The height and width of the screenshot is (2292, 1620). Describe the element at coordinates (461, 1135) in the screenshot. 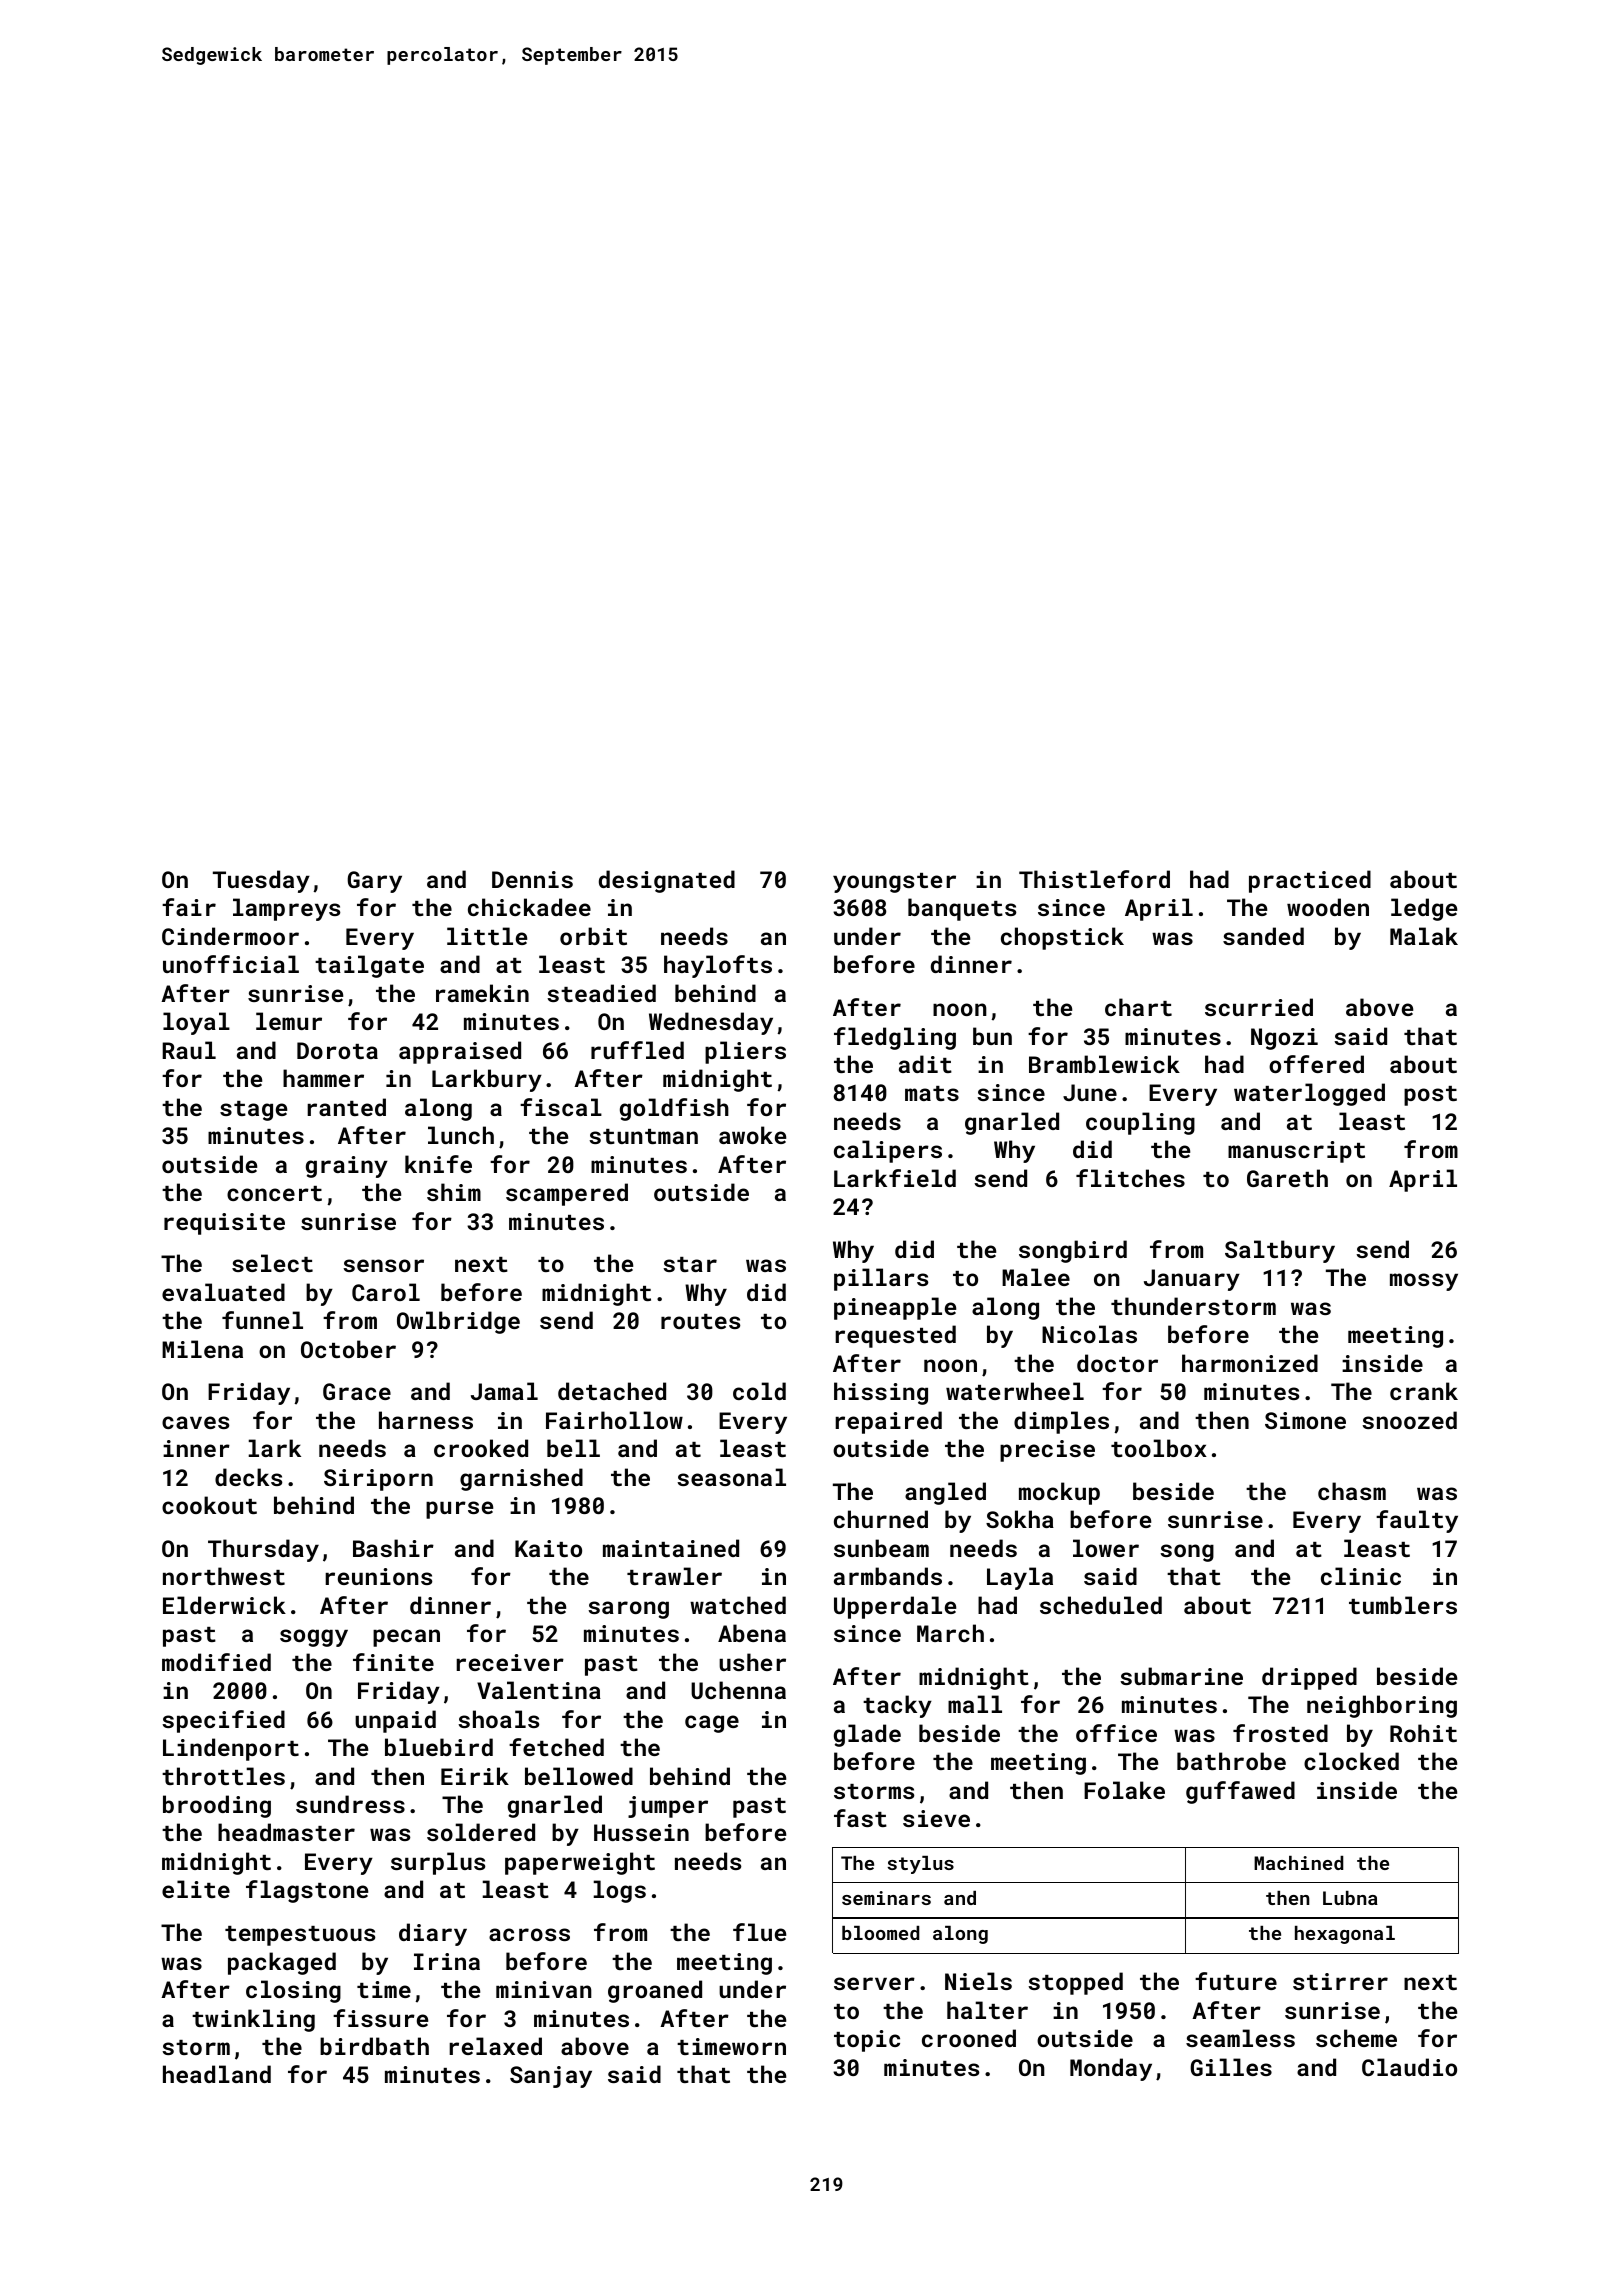

I see `lunch` at that location.
